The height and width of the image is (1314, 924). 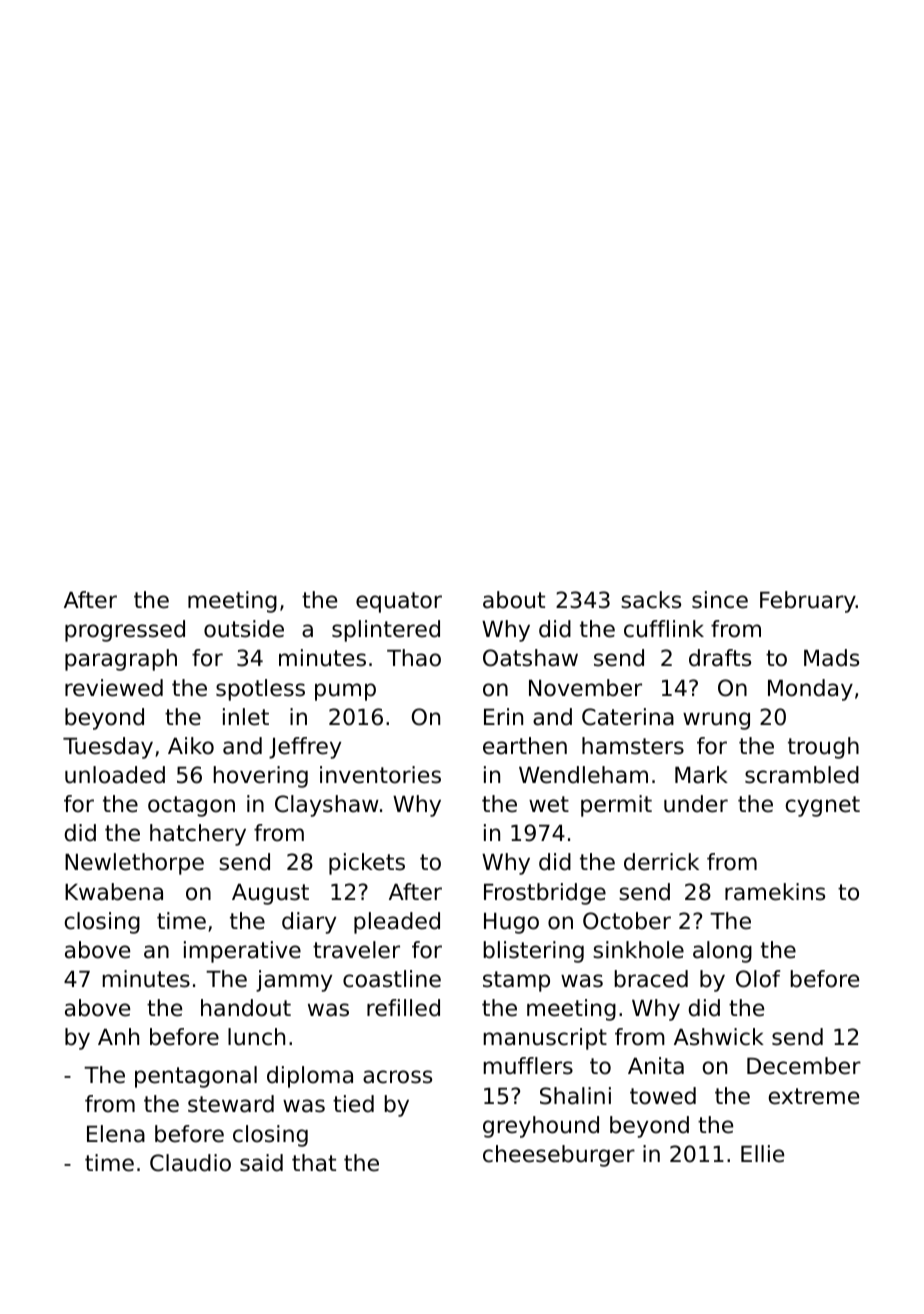 I want to click on progressed, so click(x=125, y=631).
